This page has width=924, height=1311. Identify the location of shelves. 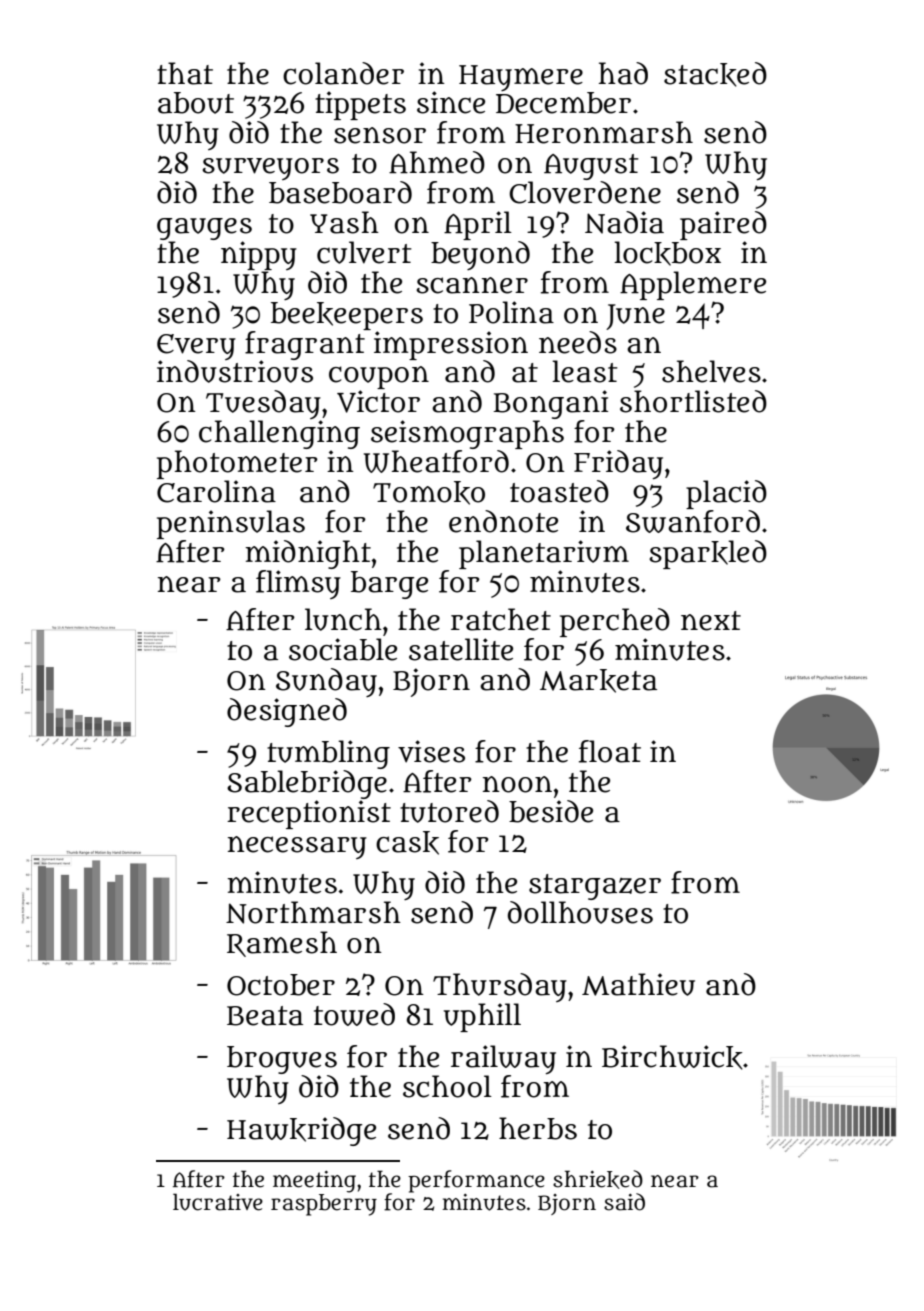
(711, 371).
